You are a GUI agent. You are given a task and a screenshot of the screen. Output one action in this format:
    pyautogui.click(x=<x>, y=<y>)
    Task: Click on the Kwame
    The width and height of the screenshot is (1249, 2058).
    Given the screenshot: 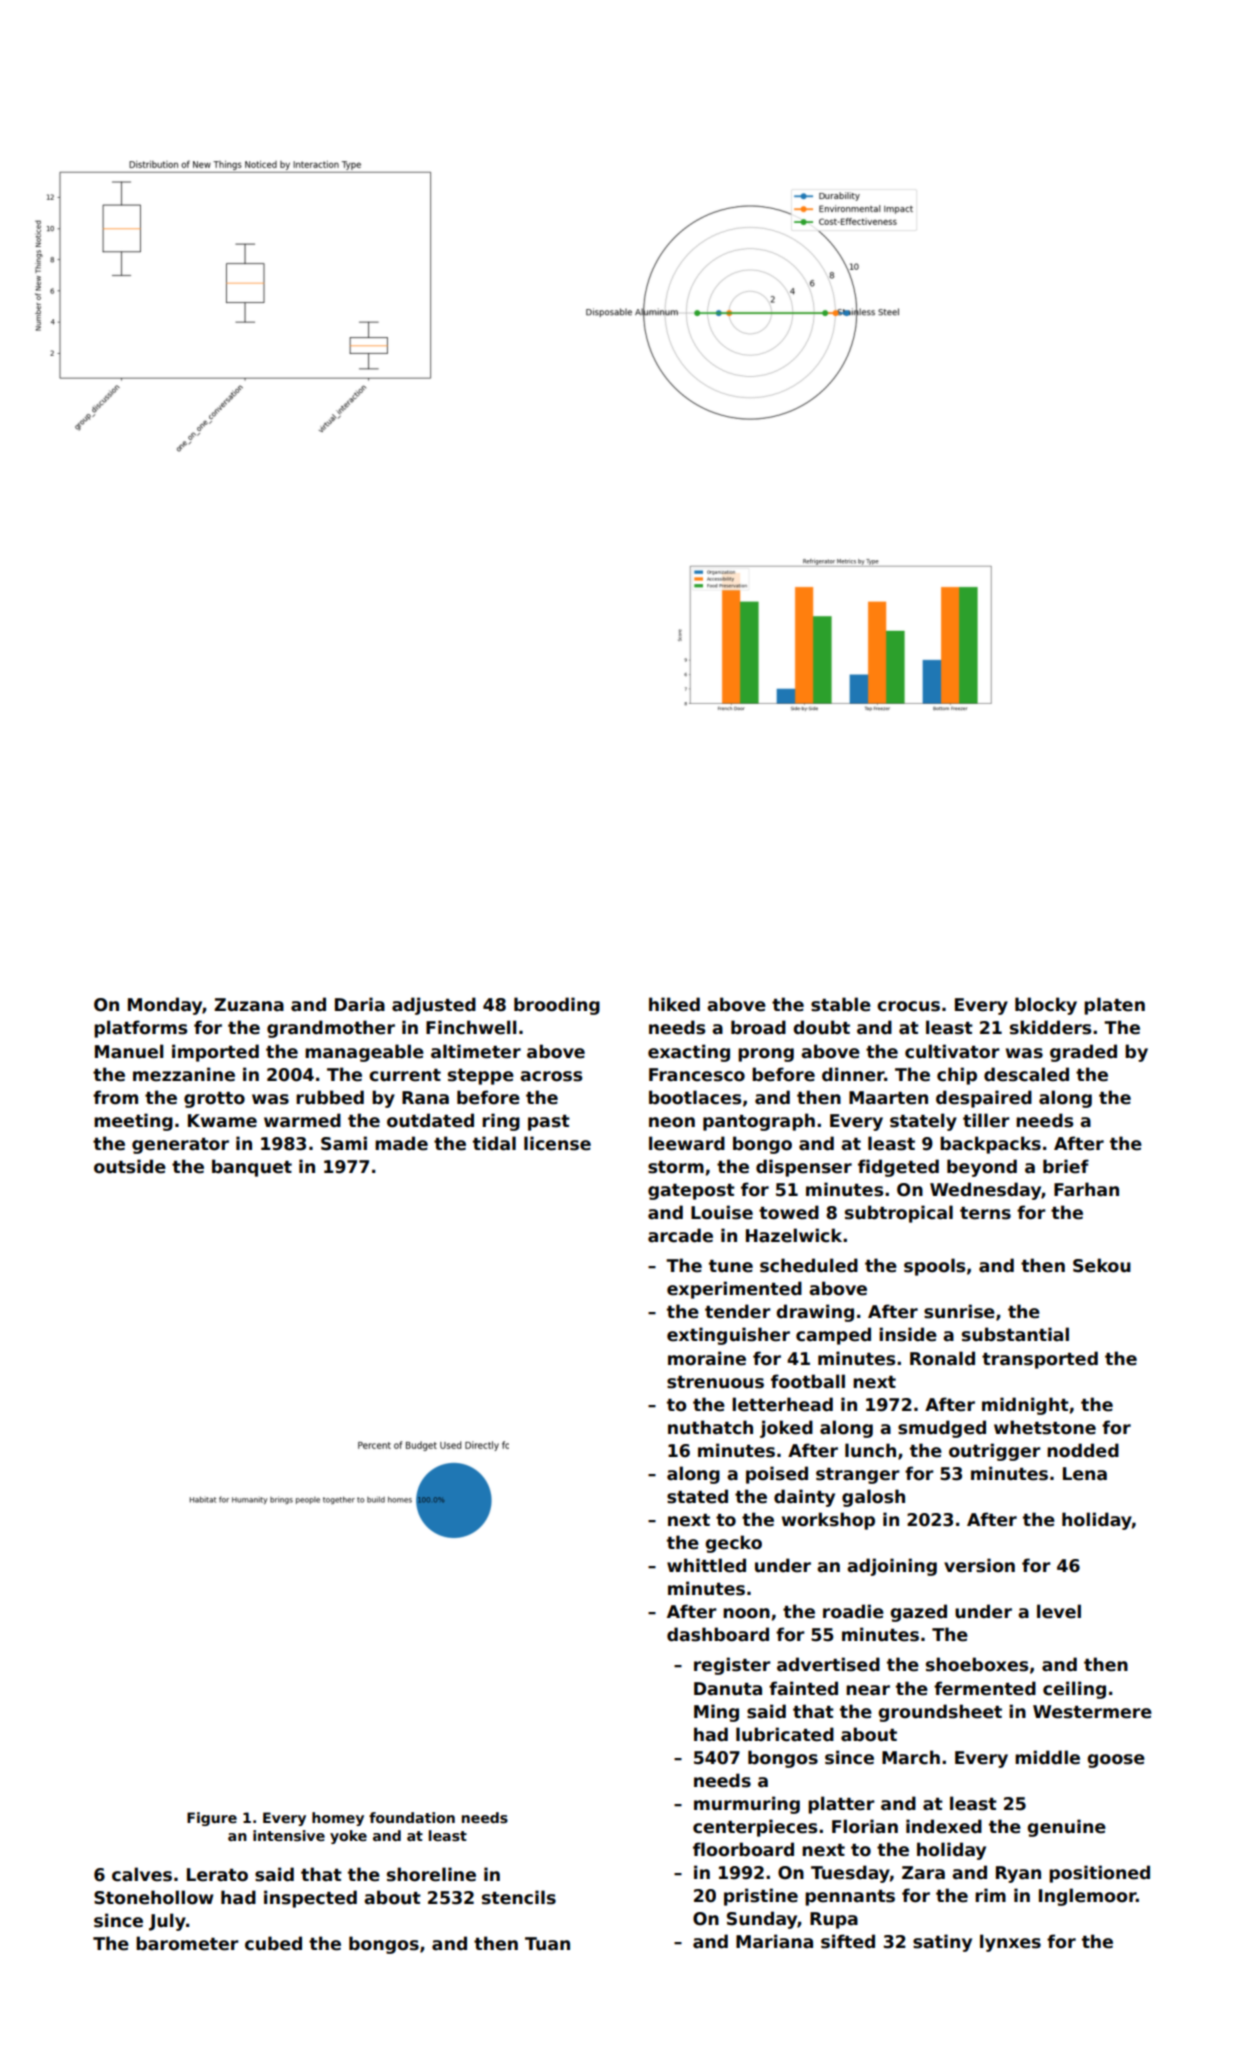 What is the action you would take?
    pyautogui.click(x=222, y=1121)
